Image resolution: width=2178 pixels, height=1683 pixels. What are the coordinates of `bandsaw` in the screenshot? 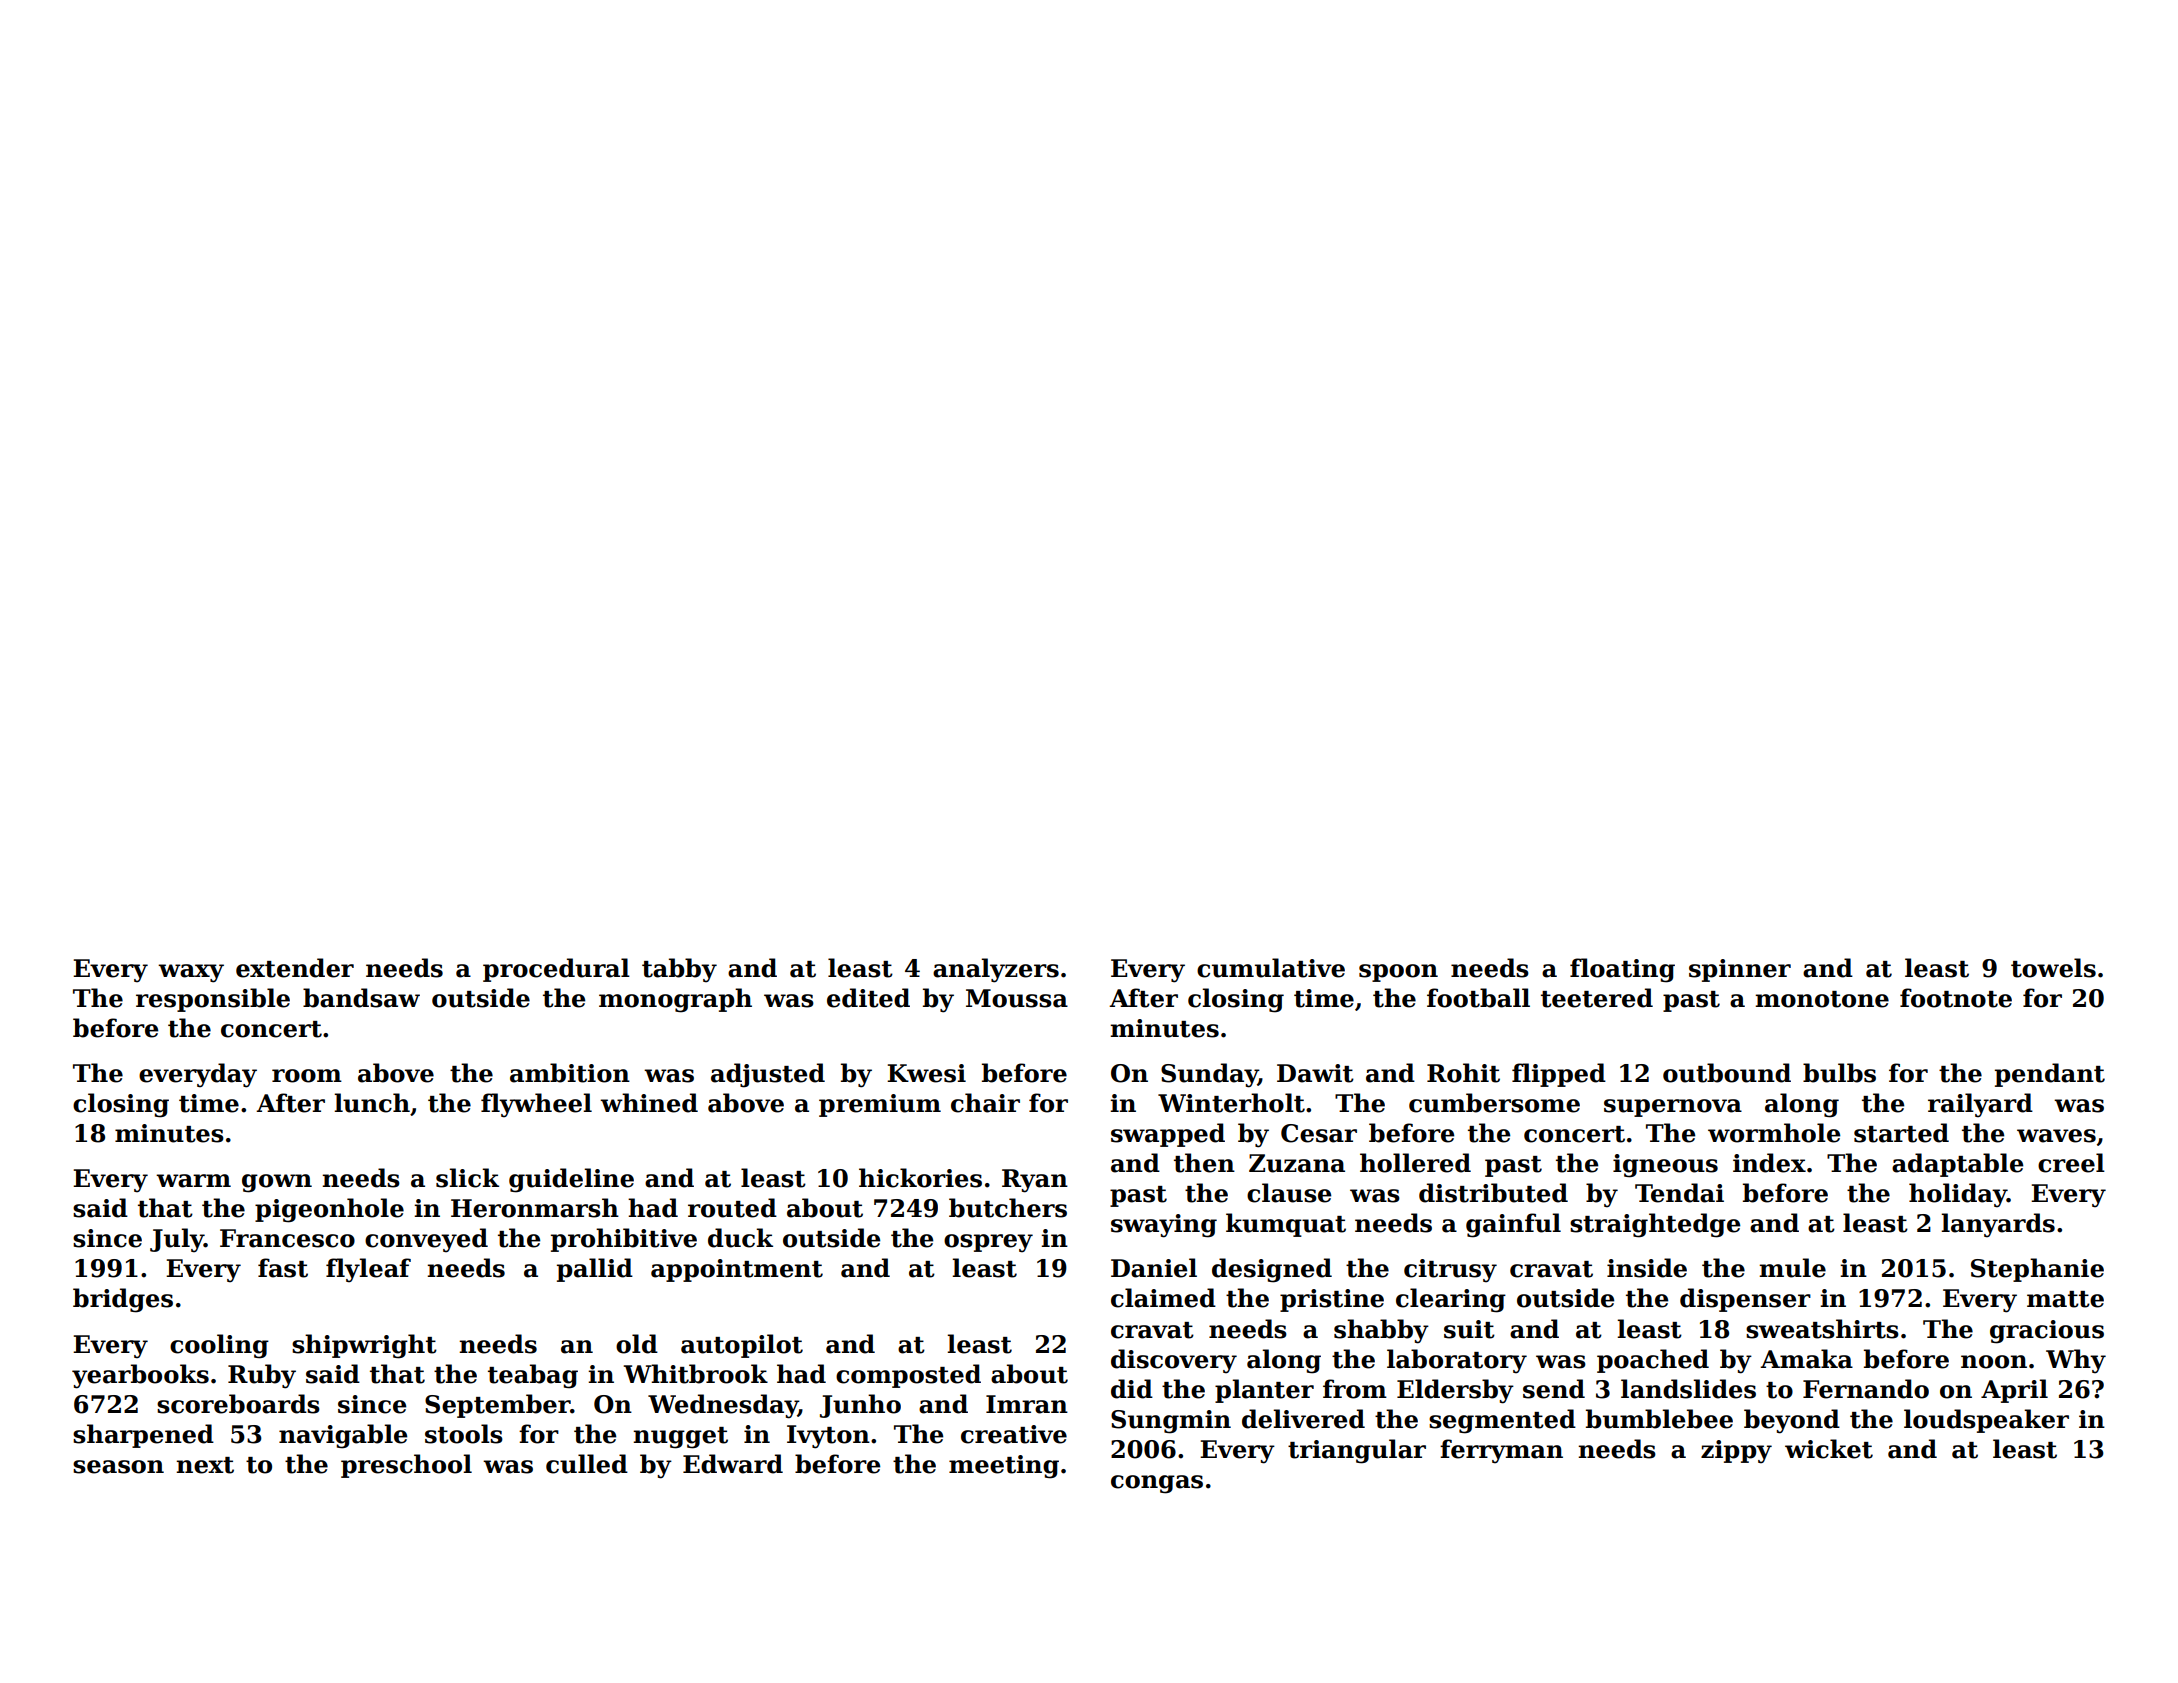 It's located at (361, 998).
